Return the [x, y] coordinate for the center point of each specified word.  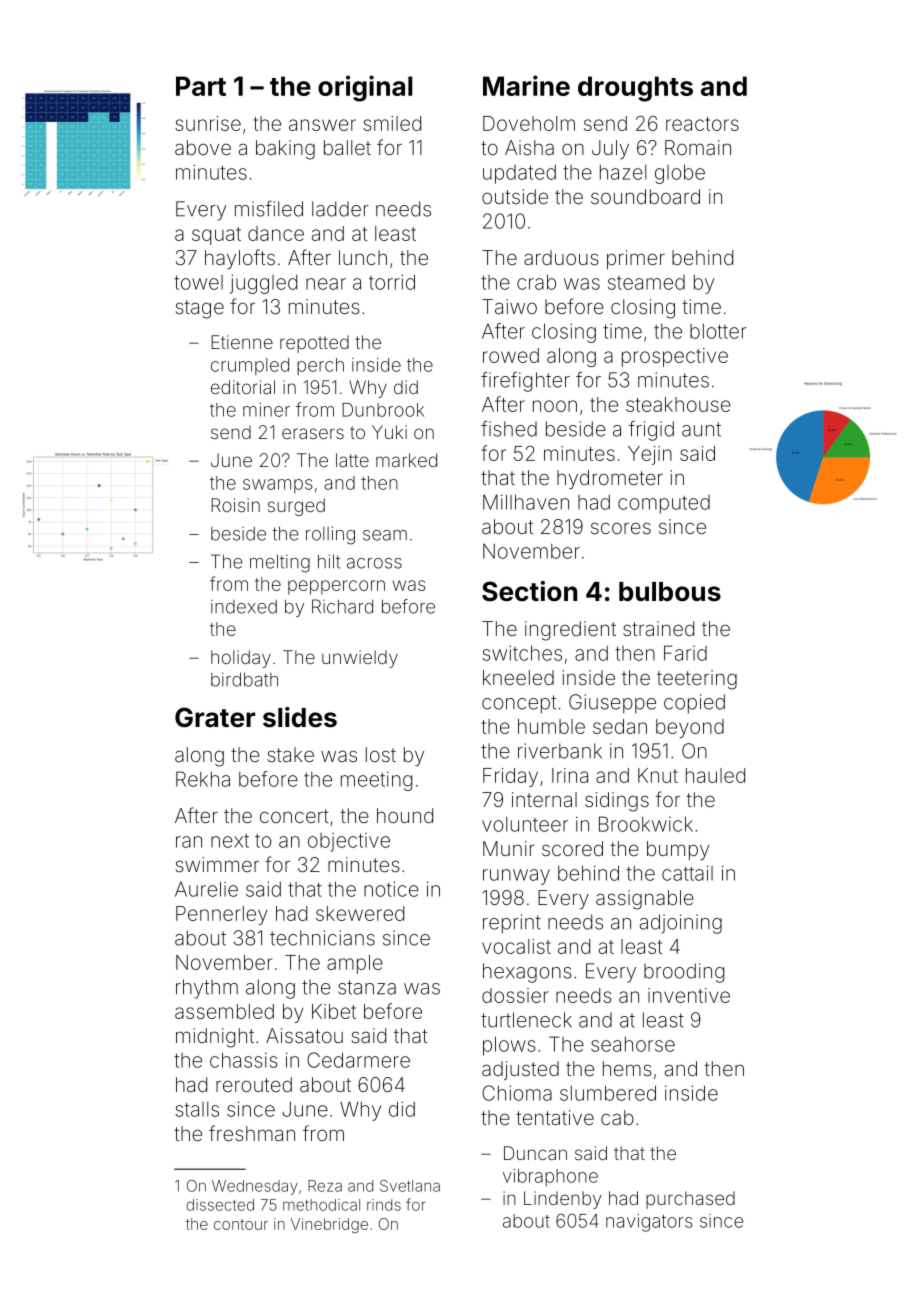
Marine [526, 85]
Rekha [203, 779]
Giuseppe [612, 704]
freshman [252, 1133]
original [365, 88]
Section [529, 591]
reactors [702, 124]
